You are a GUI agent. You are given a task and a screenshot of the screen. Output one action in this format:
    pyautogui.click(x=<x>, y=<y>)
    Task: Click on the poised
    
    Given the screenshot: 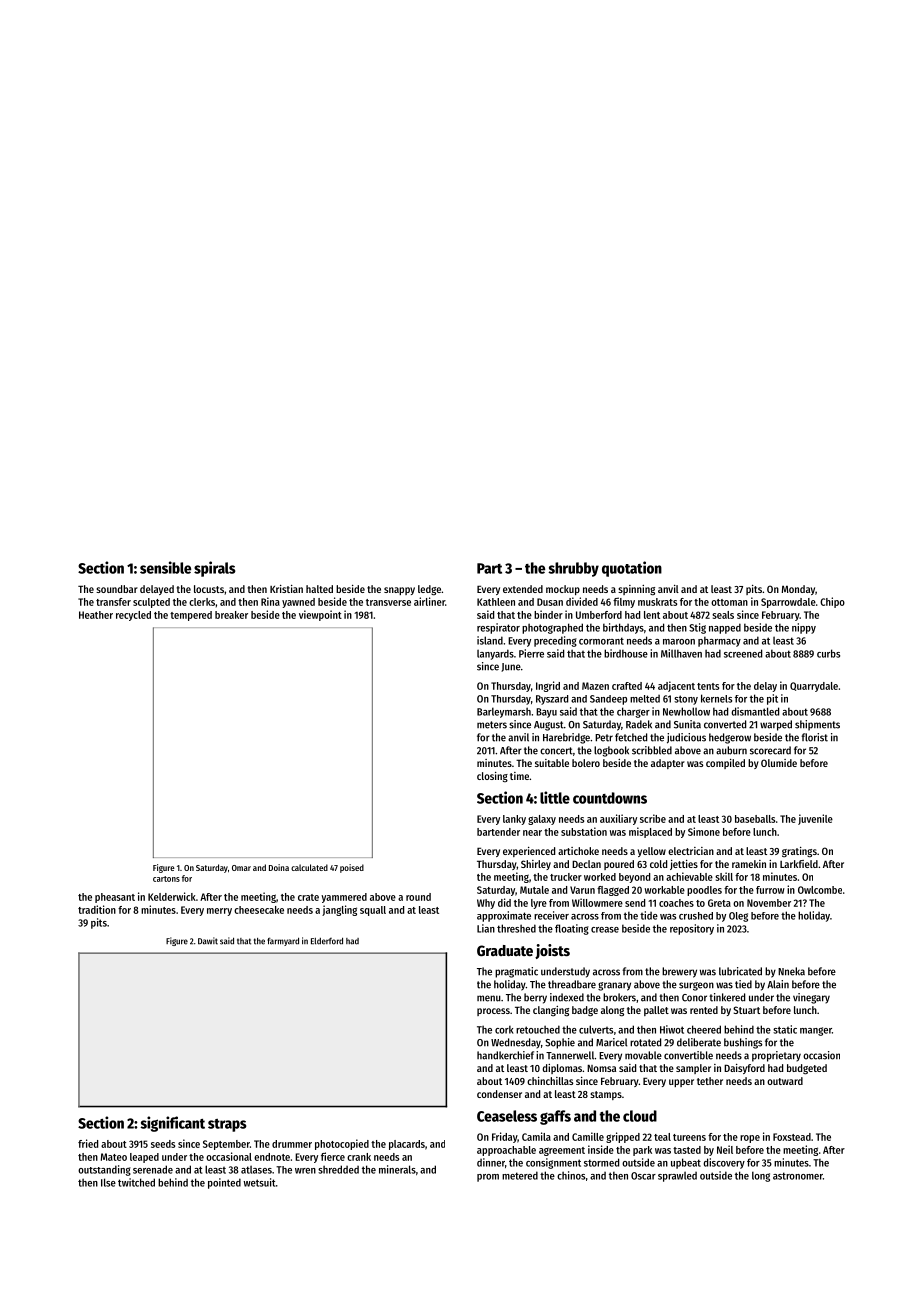 What is the action you would take?
    pyautogui.click(x=352, y=868)
